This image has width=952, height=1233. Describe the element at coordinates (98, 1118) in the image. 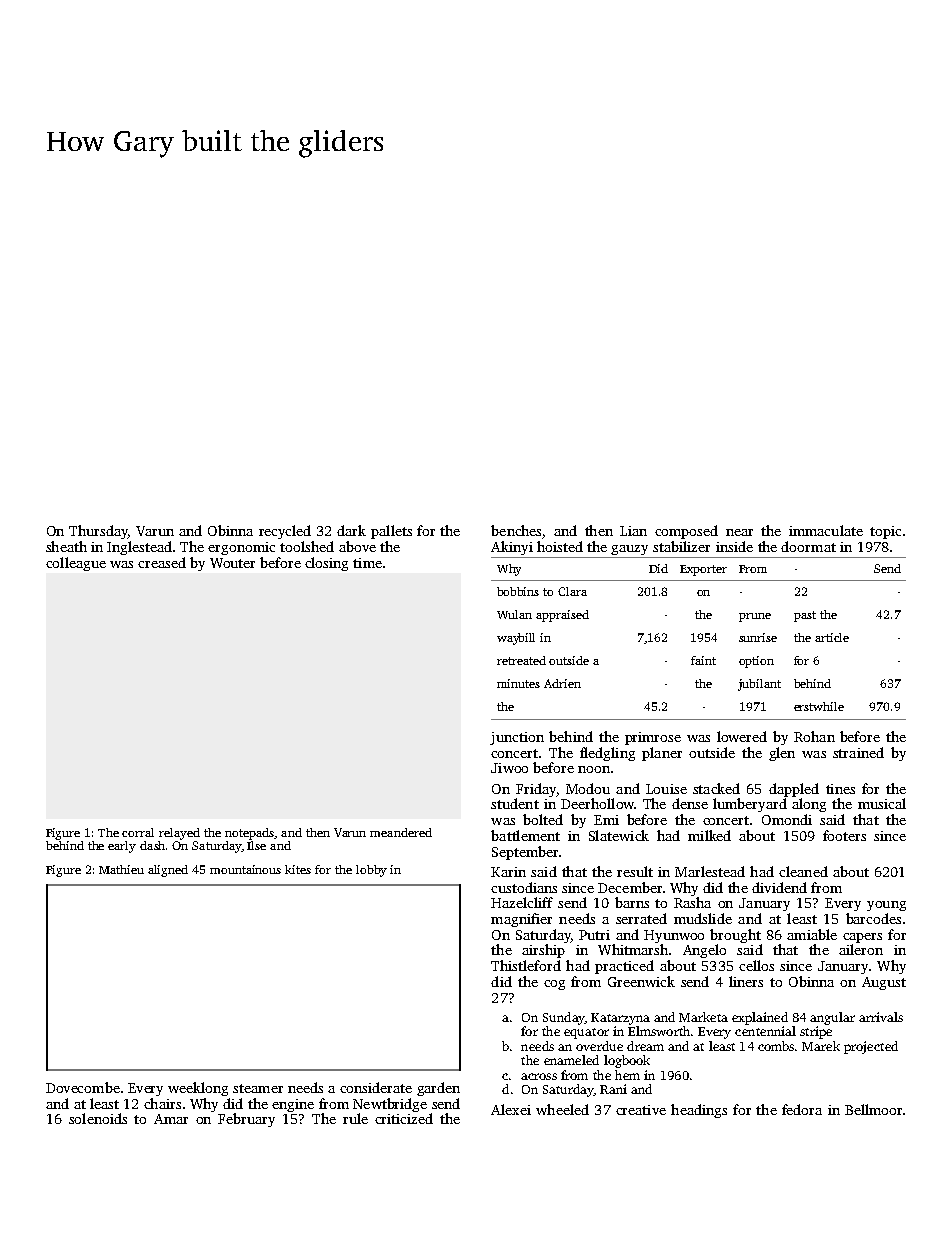

I see `solenoids` at that location.
